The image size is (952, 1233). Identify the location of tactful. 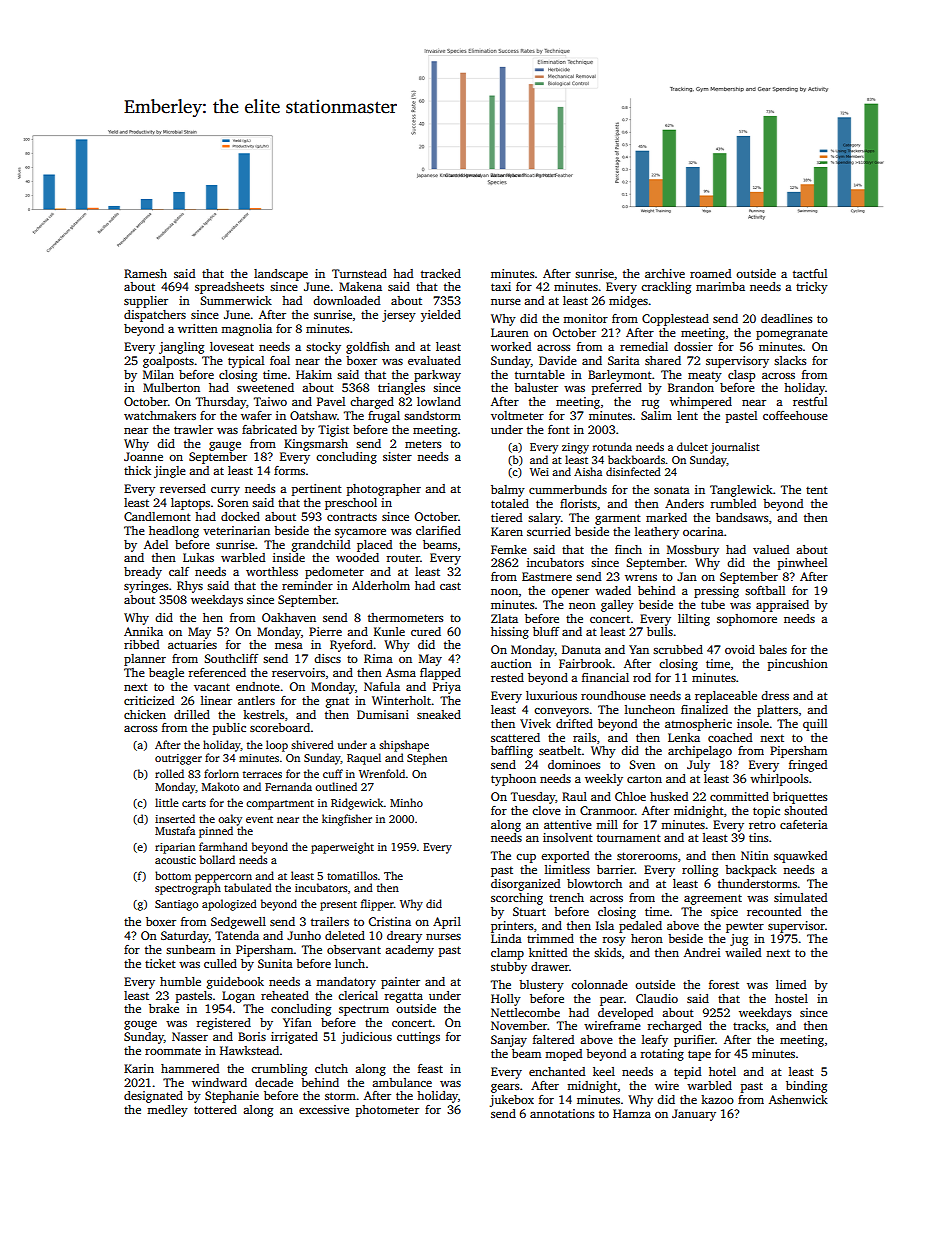
(810, 273).
